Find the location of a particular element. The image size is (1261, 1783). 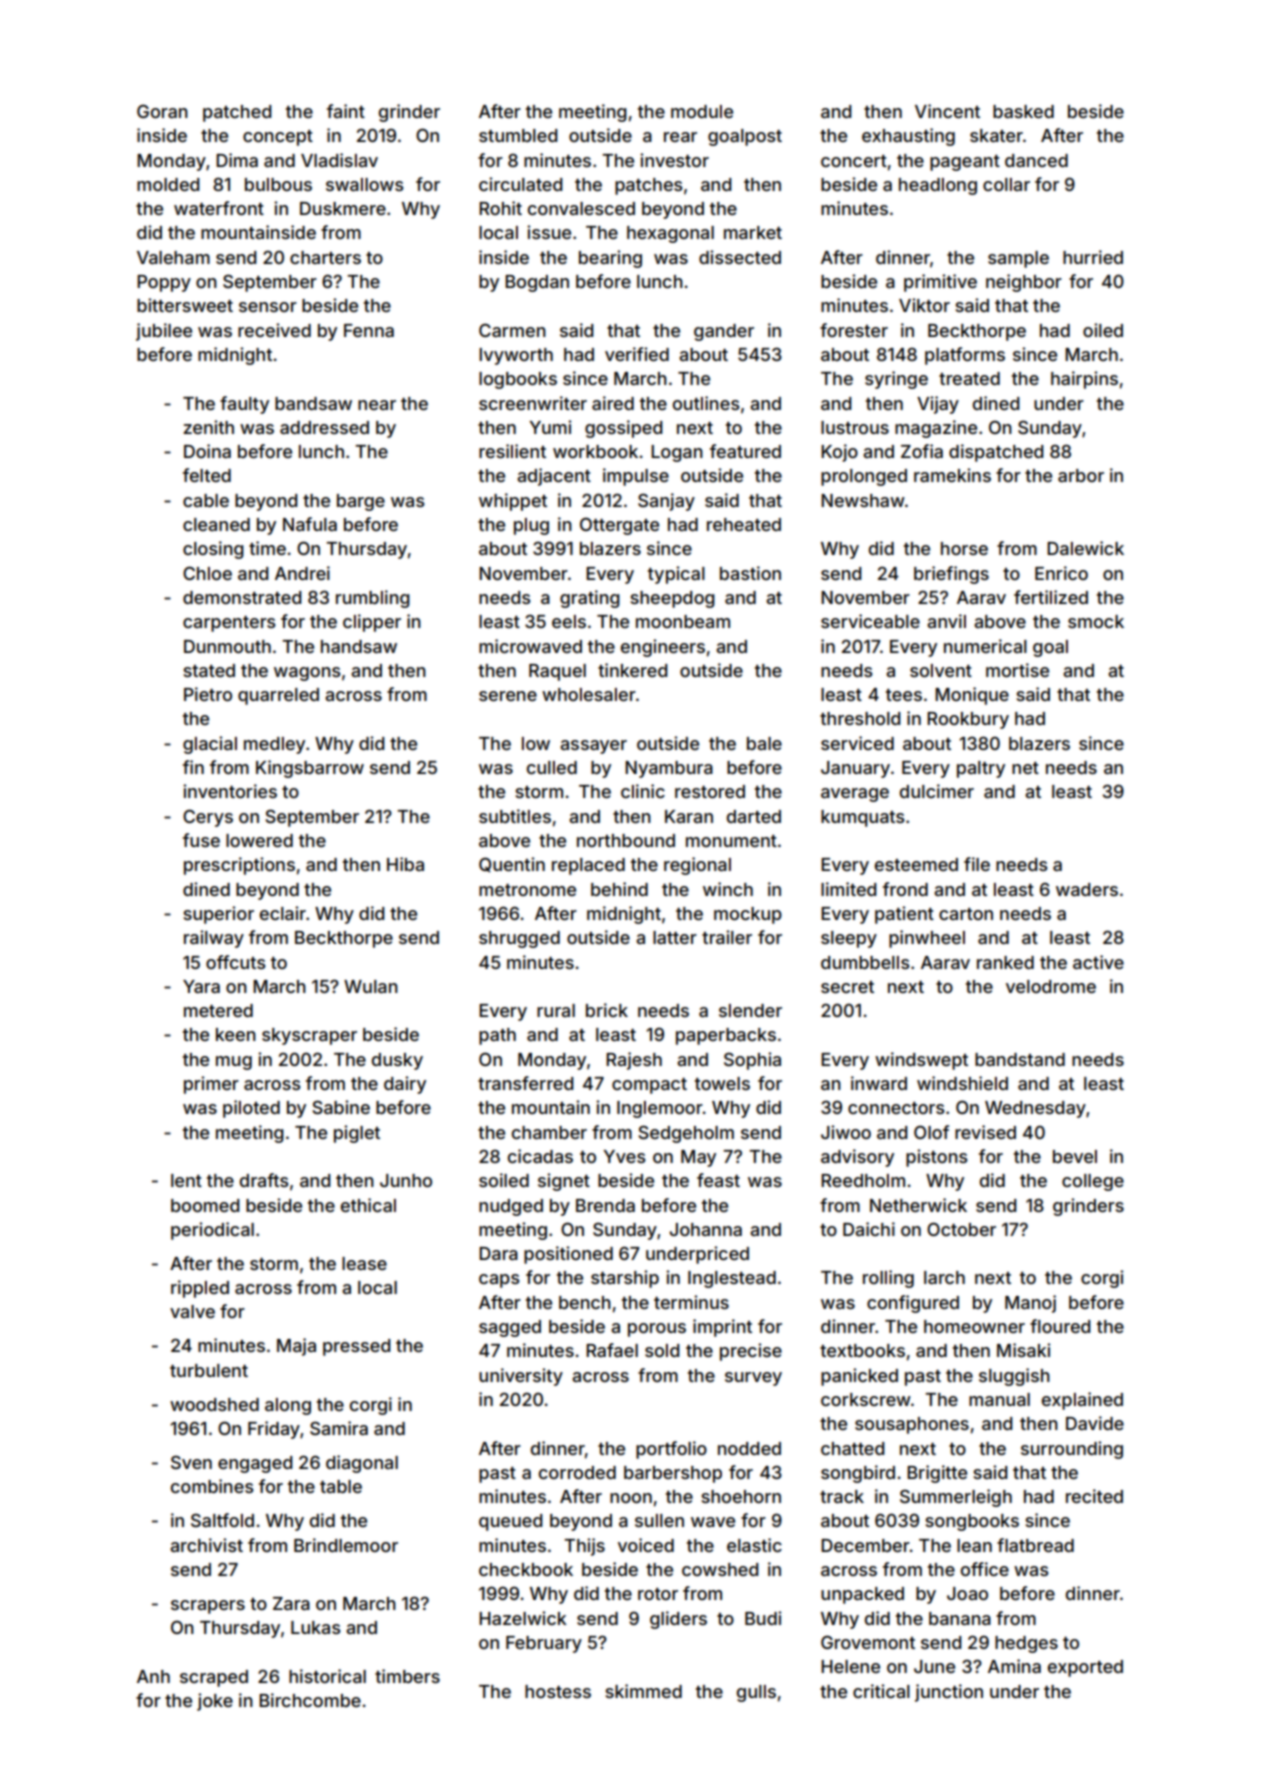

floured is located at coordinates (1060, 1326).
